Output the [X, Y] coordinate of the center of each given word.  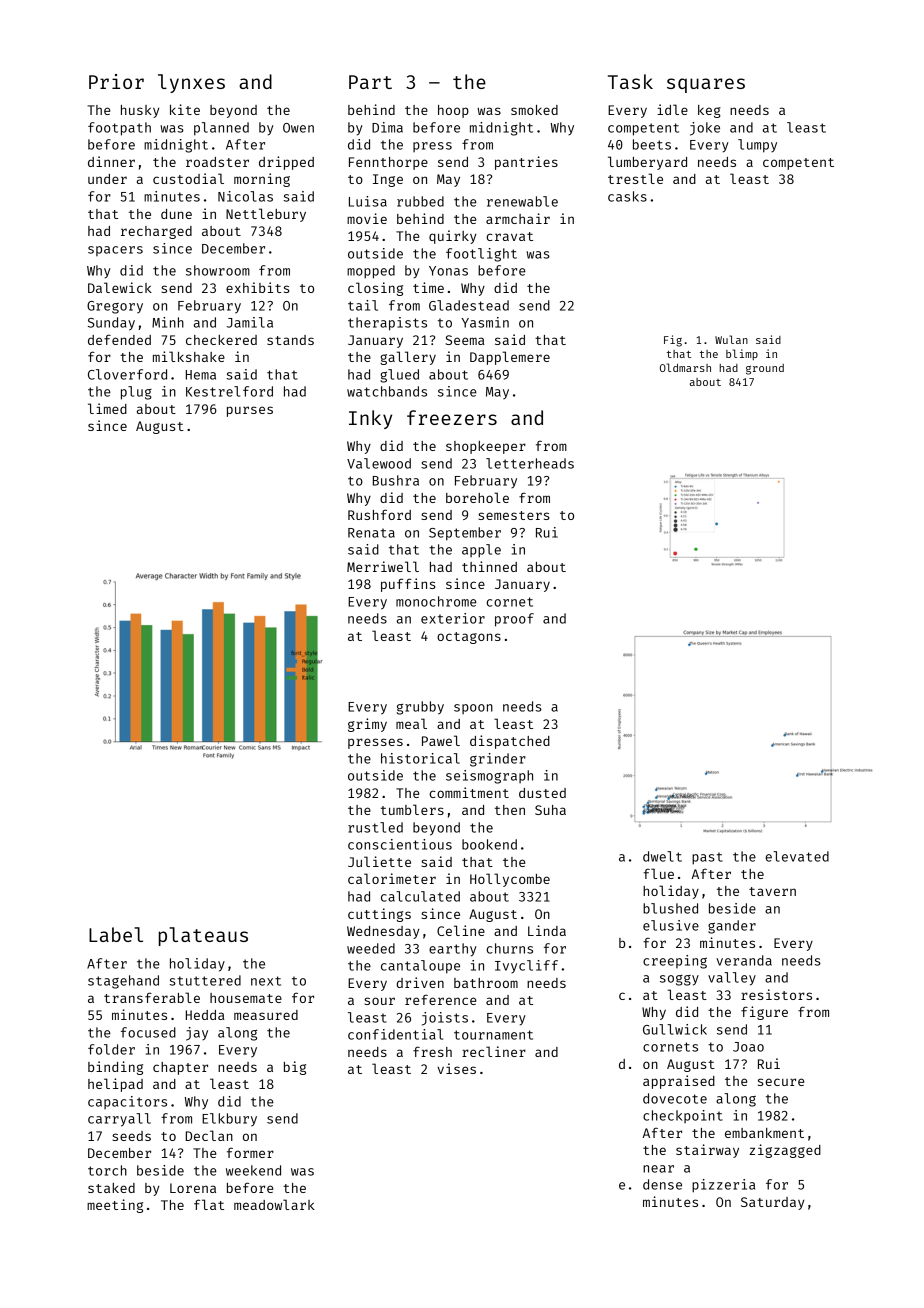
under [107, 179]
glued [399, 376]
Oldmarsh [685, 367]
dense [662, 1184]
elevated [797, 856]
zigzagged [785, 1151]
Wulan [731, 339]
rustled [375, 827]
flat [209, 1204]
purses [250, 411]
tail [363, 305]
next [266, 981]
